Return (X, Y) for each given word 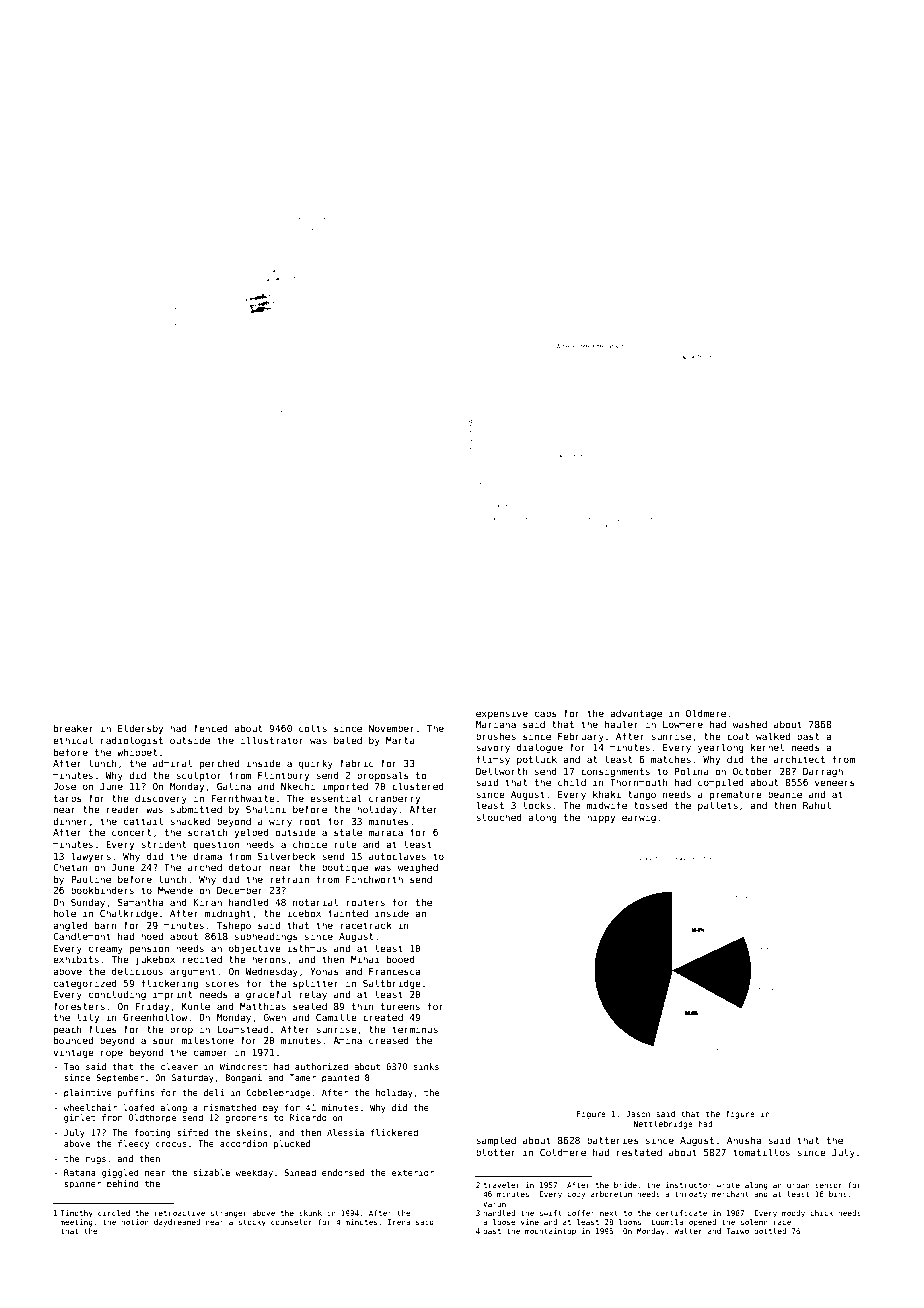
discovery (161, 799)
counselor (291, 1222)
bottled (770, 1231)
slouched (499, 817)
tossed (651, 805)
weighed (418, 868)
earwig (639, 818)
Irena (399, 1222)
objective (255, 949)
